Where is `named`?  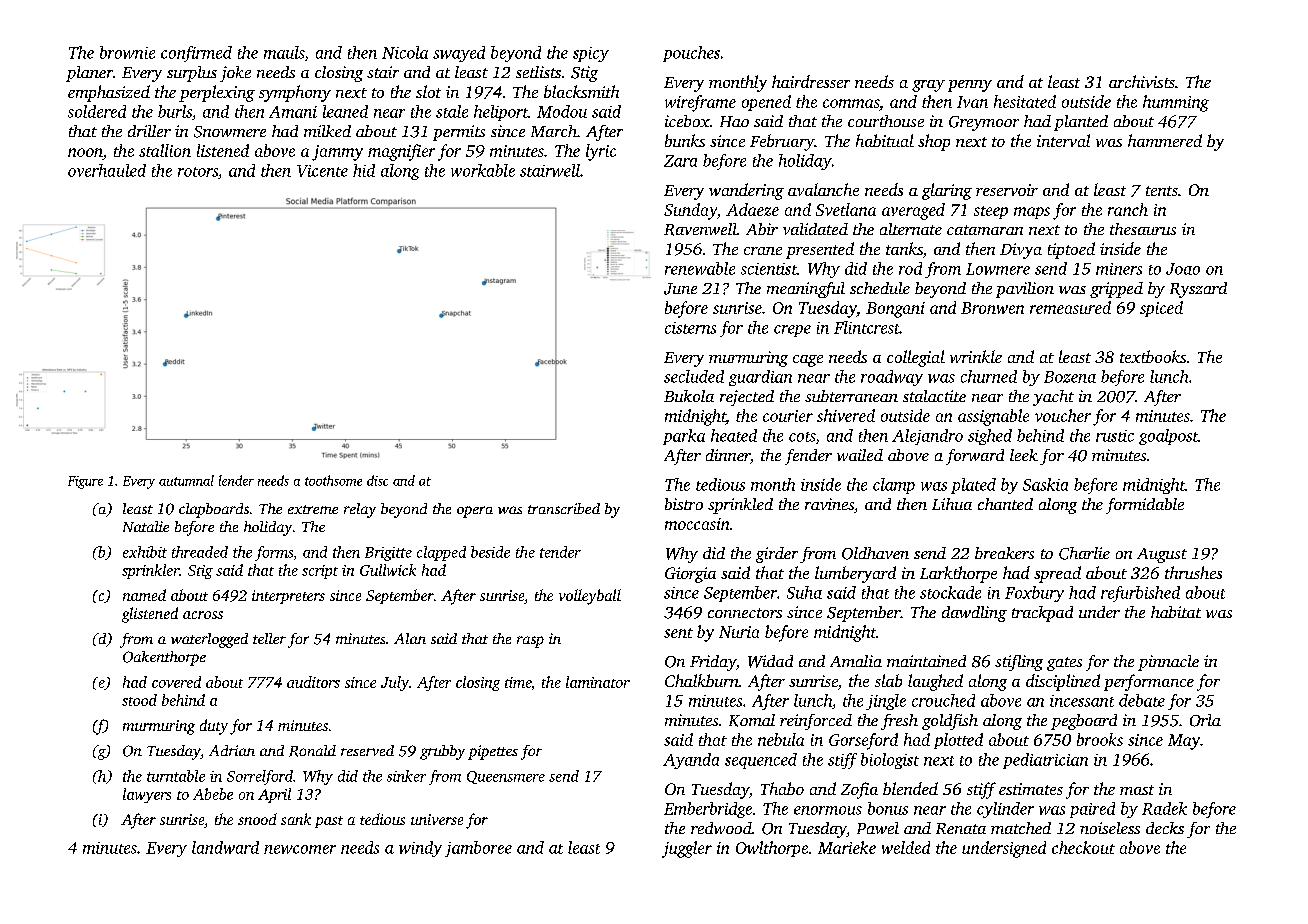 named is located at coordinates (144, 595).
